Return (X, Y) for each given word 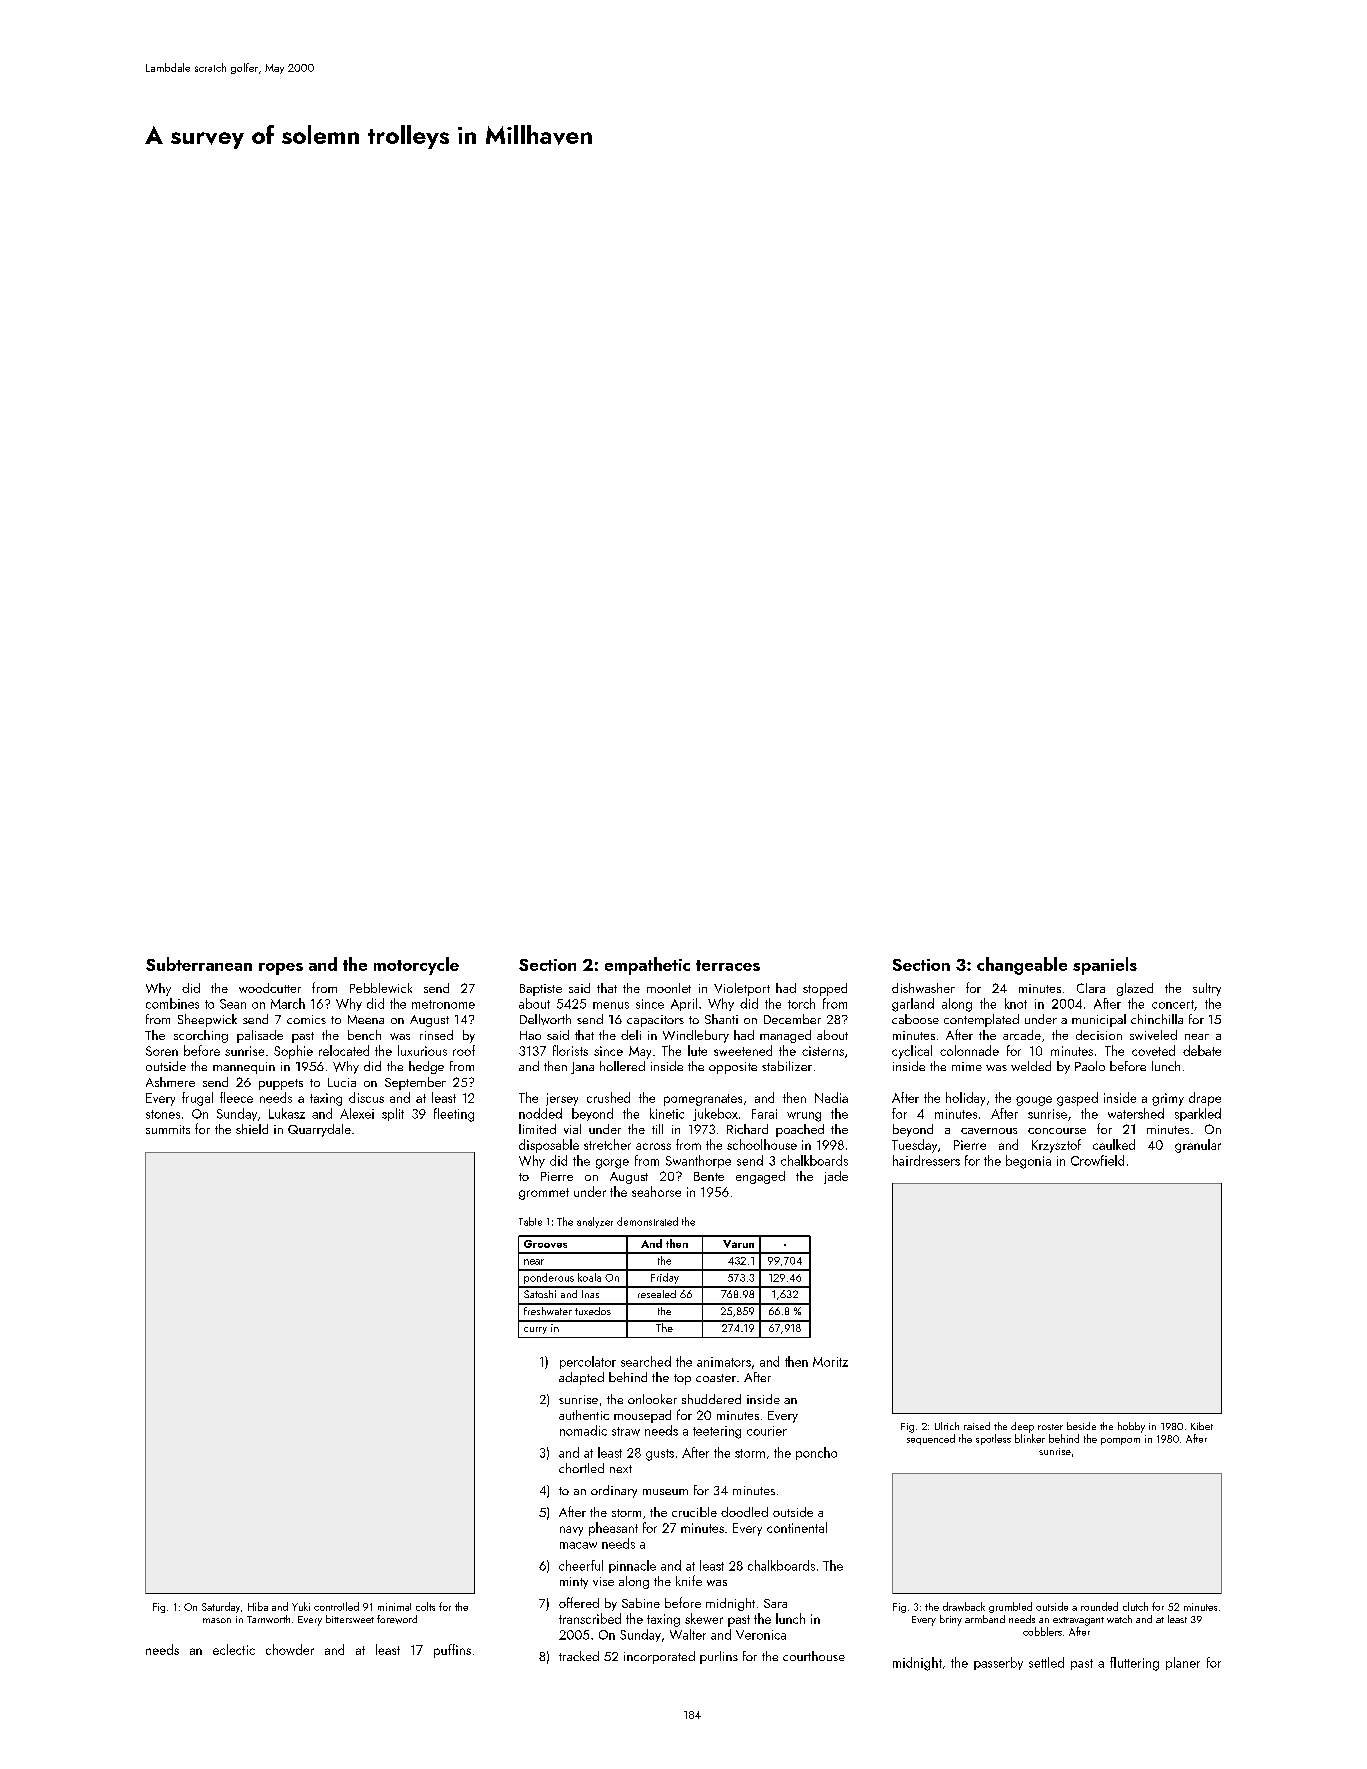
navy (571, 1531)
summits (168, 1129)
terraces (728, 965)
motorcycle (416, 966)
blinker (1030, 1438)
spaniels (1105, 966)
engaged (760, 1177)
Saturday (221, 1607)
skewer (704, 1618)
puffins (452, 1651)
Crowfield (1097, 1160)
